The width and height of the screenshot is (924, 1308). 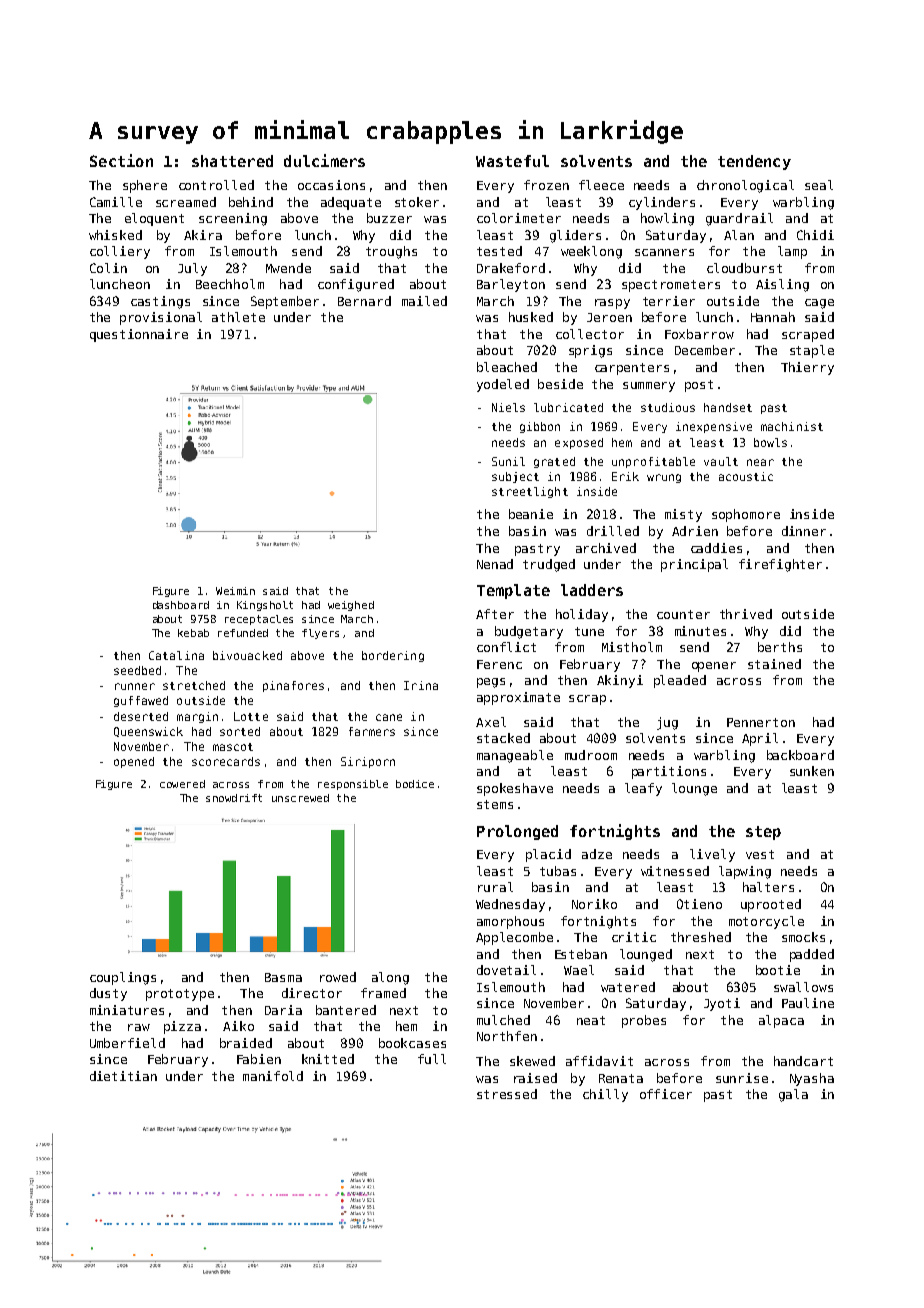 What do you see at coordinates (495, 614) in the screenshot?
I see `After` at bounding box center [495, 614].
